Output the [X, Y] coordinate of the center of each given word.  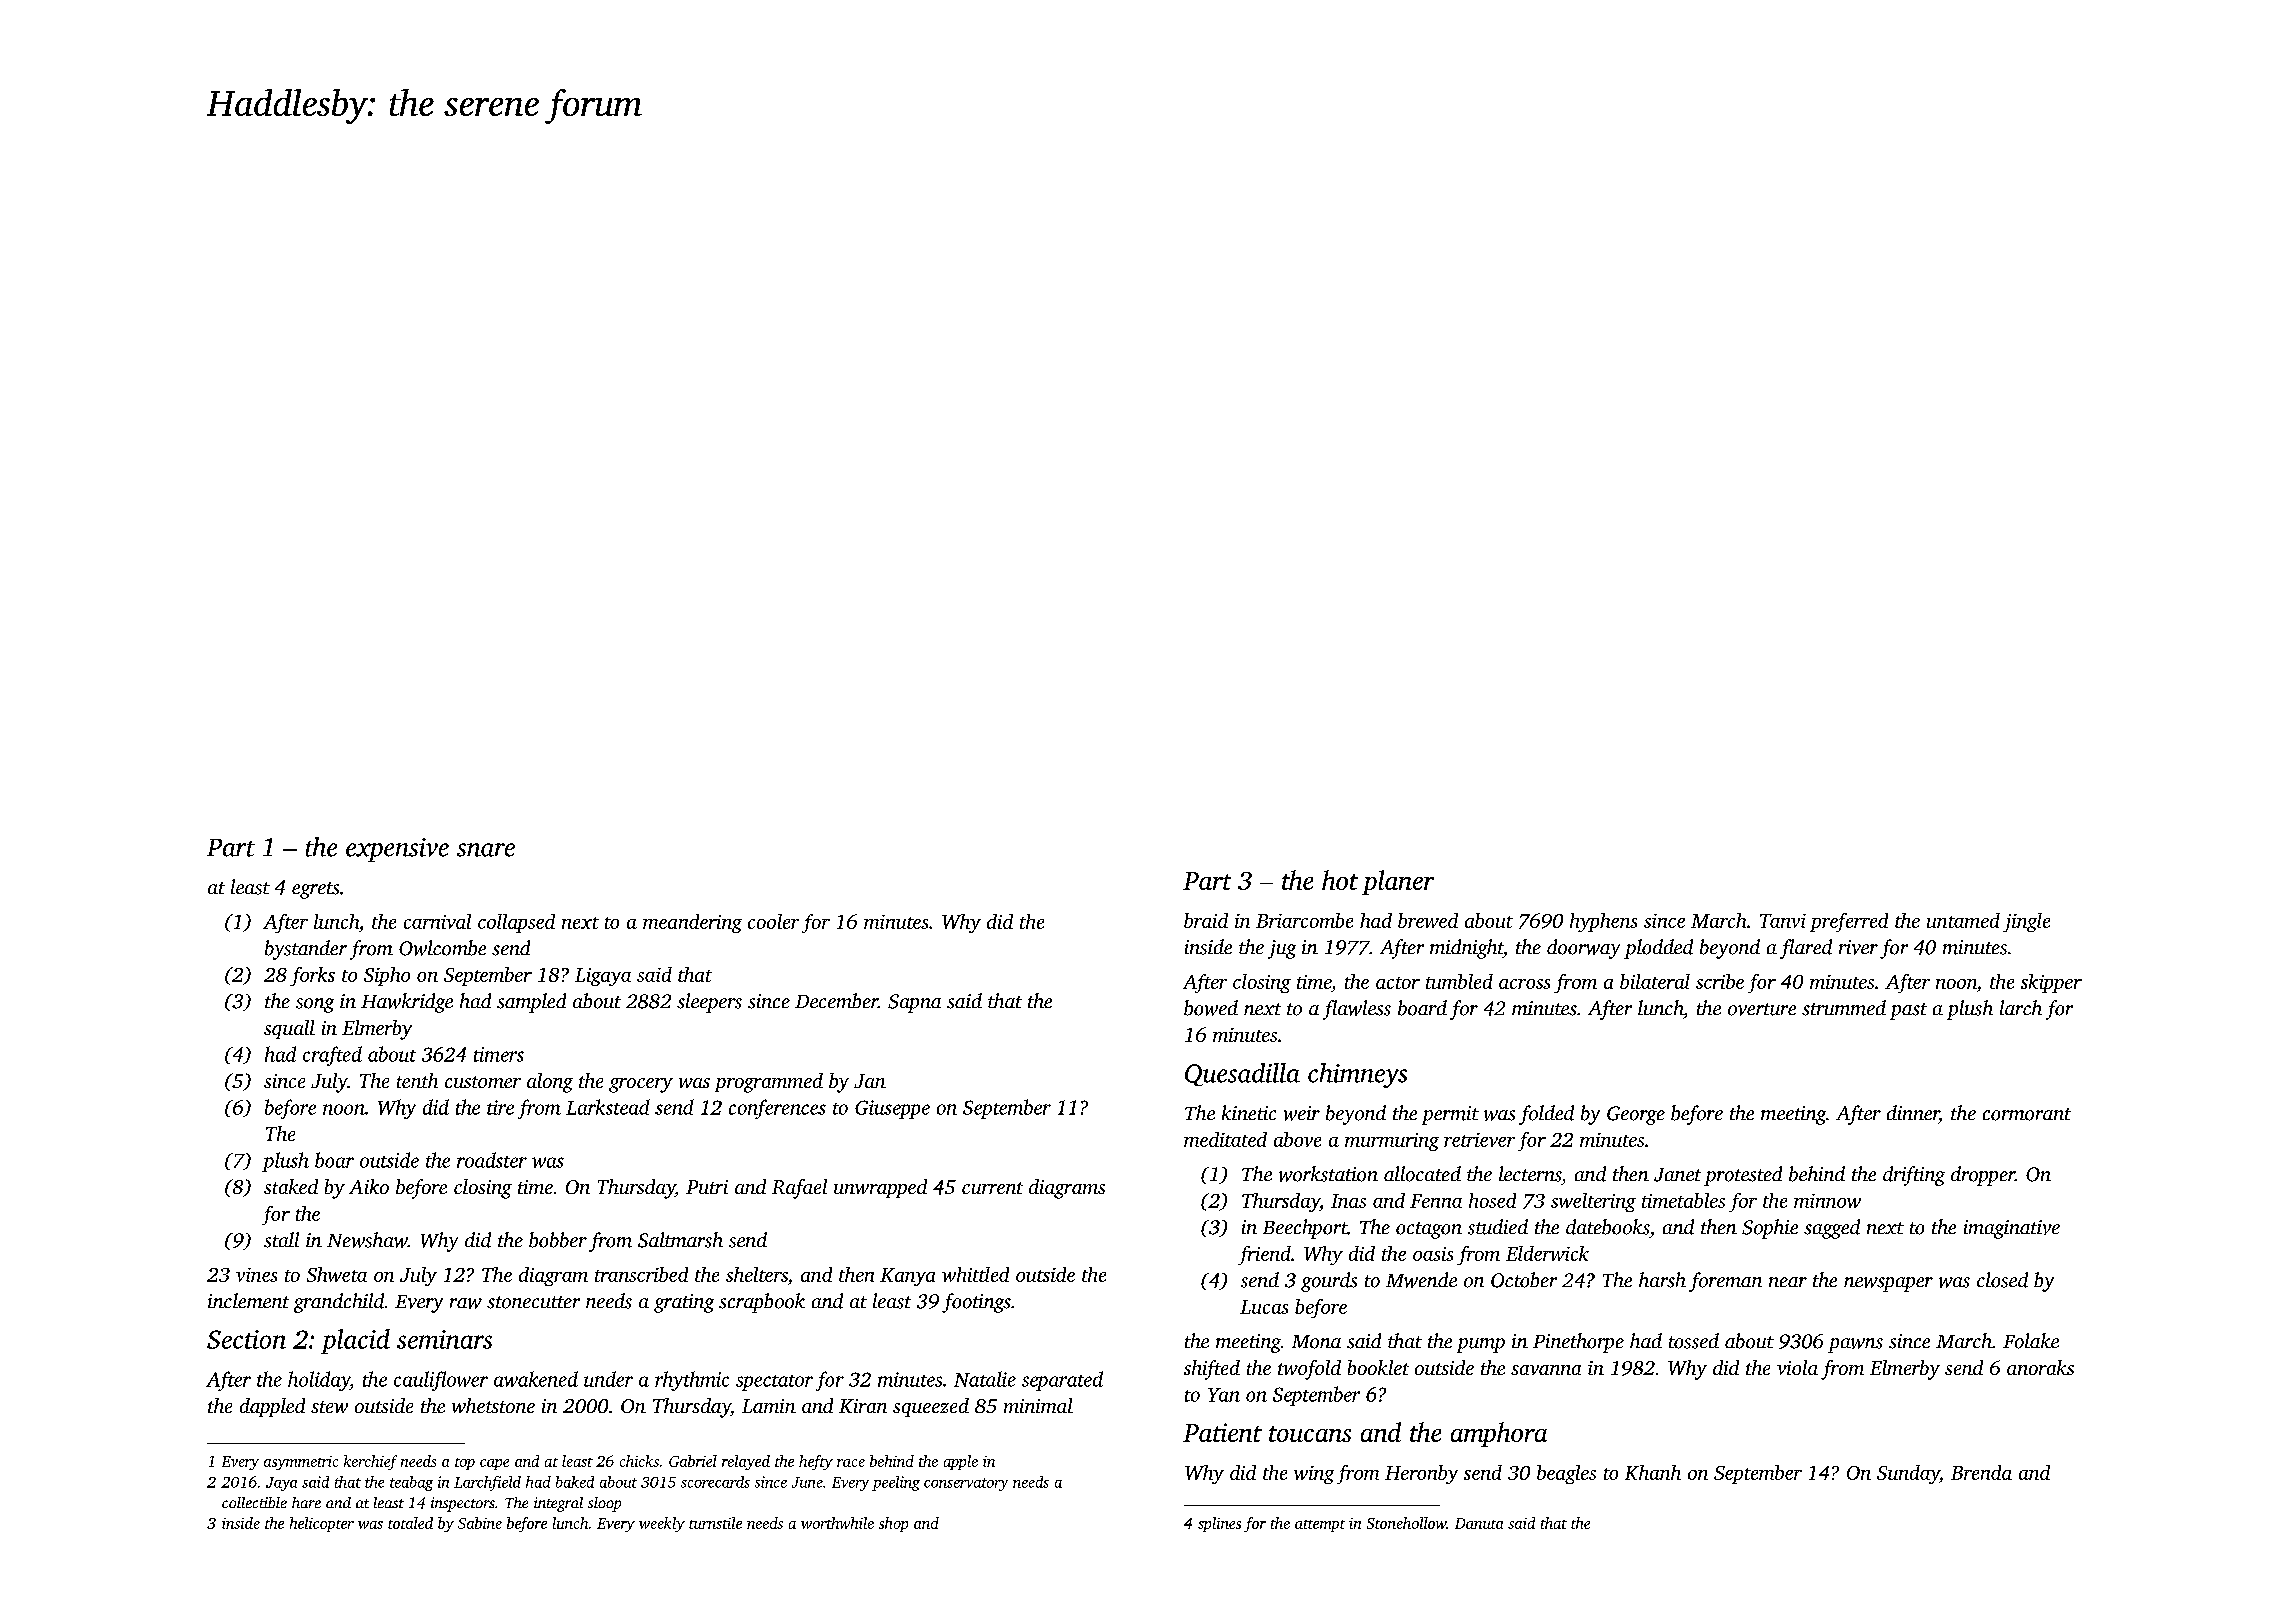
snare [486, 850]
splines [1219, 1524]
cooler [773, 921]
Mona [1316, 1342]
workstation [1328, 1174]
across [1524, 984]
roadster [492, 1160]
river [1858, 947]
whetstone [493, 1405]
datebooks [1608, 1227]
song [315, 1005]
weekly [662, 1524]
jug [1282, 949]
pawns [1855, 1345]
